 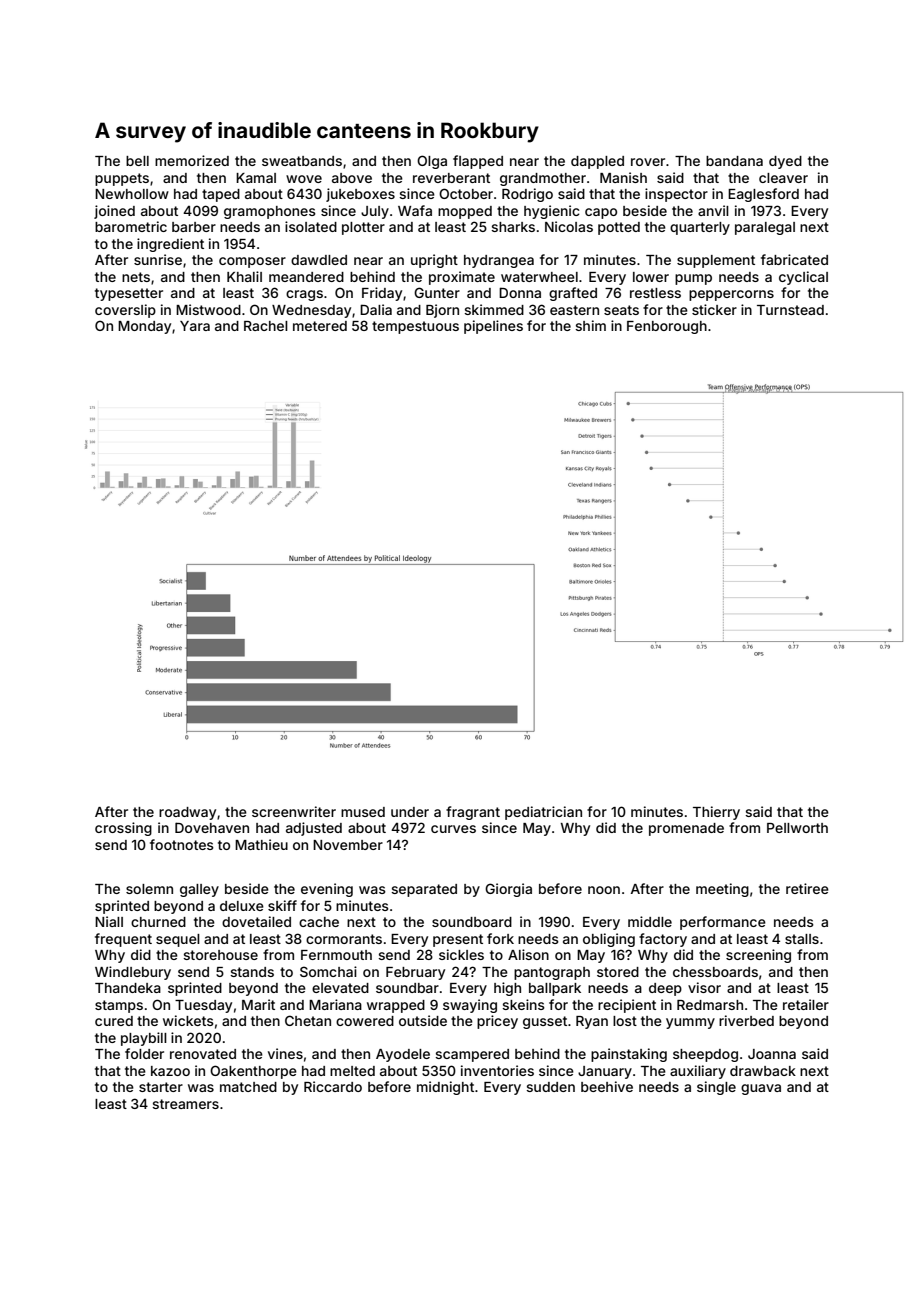 What do you see at coordinates (327, 890) in the screenshot?
I see `evening` at bounding box center [327, 890].
